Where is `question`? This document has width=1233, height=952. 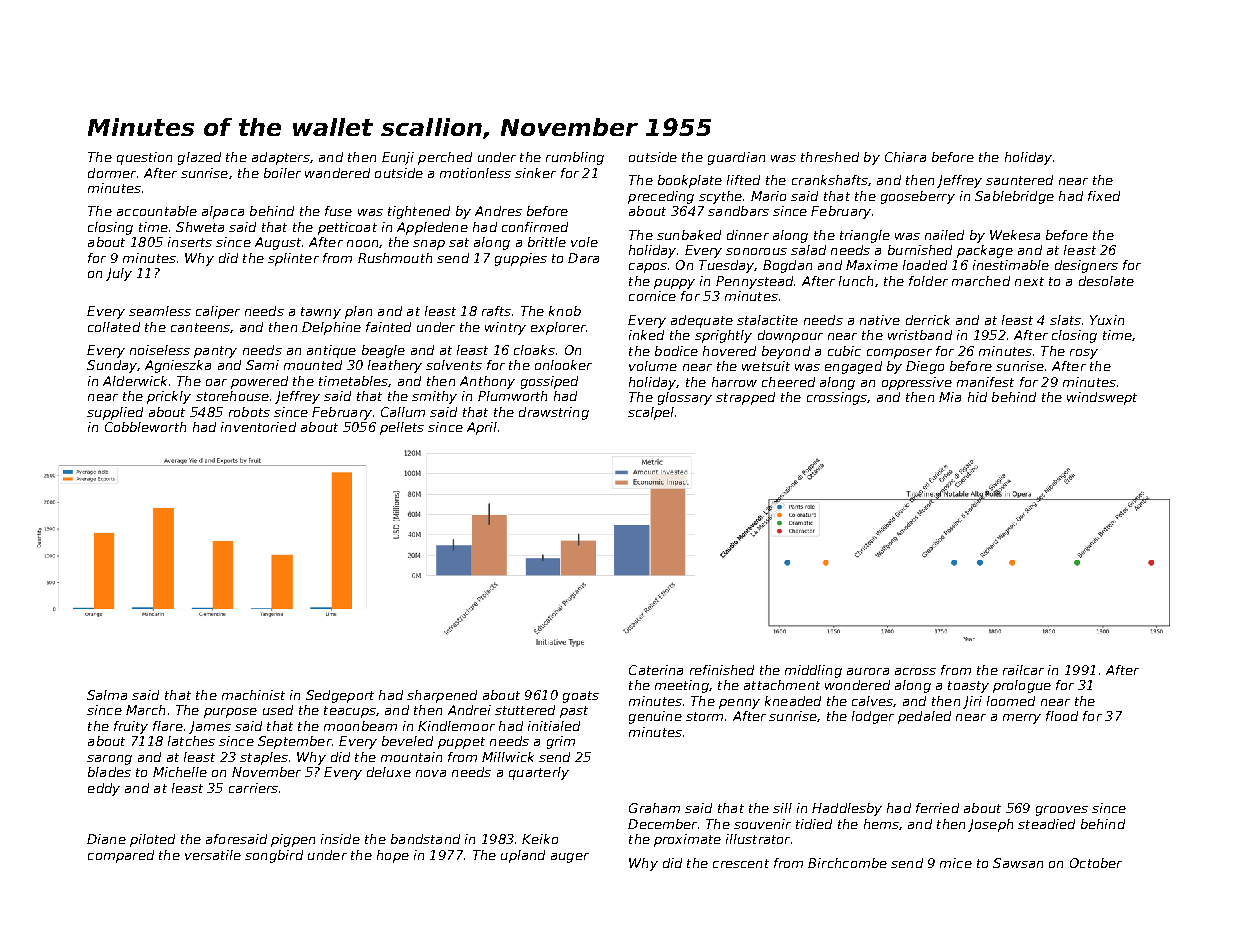 question is located at coordinates (144, 158).
